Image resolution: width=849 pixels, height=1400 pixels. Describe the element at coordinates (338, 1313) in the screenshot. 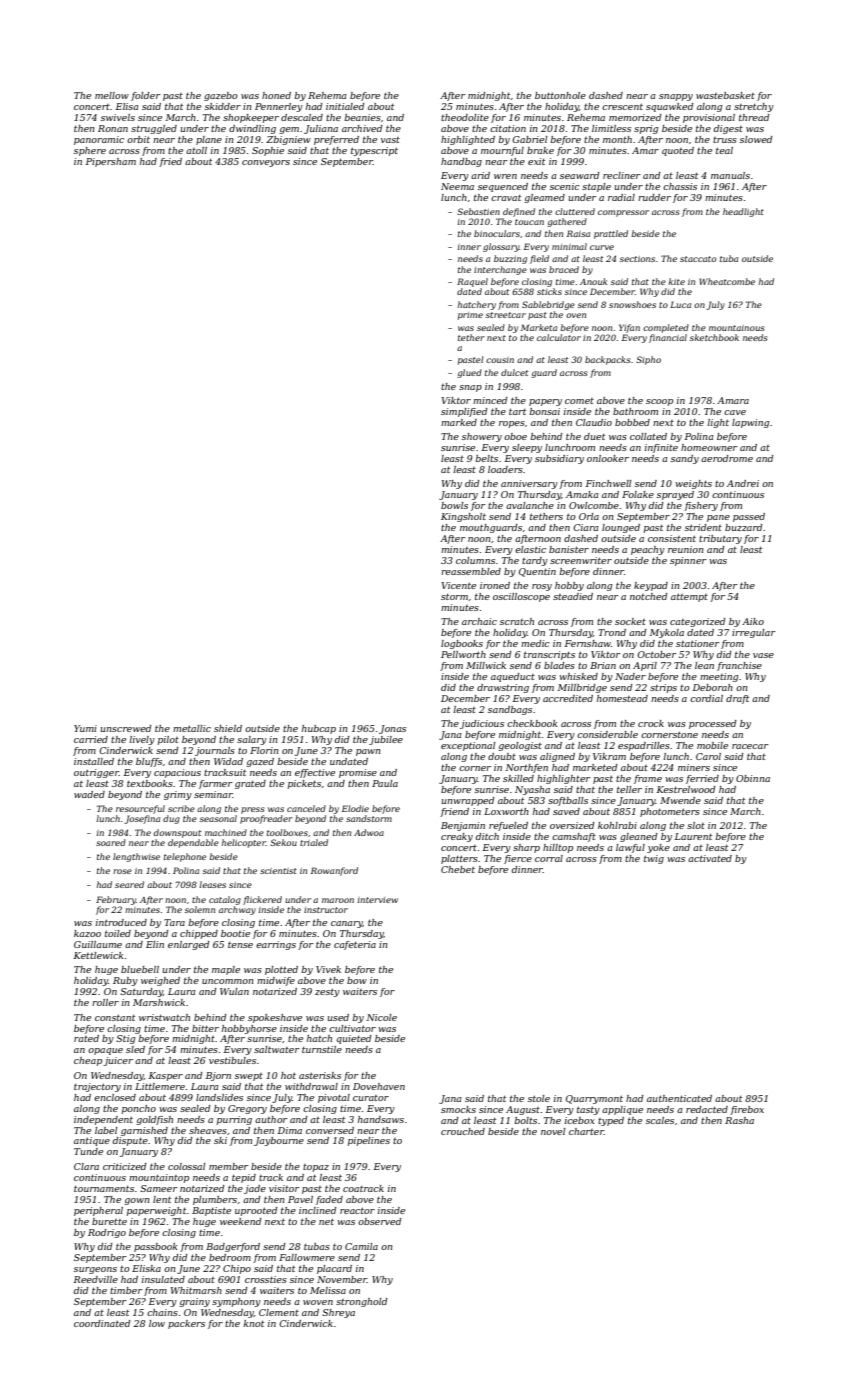

I see `Shreya` at that location.
